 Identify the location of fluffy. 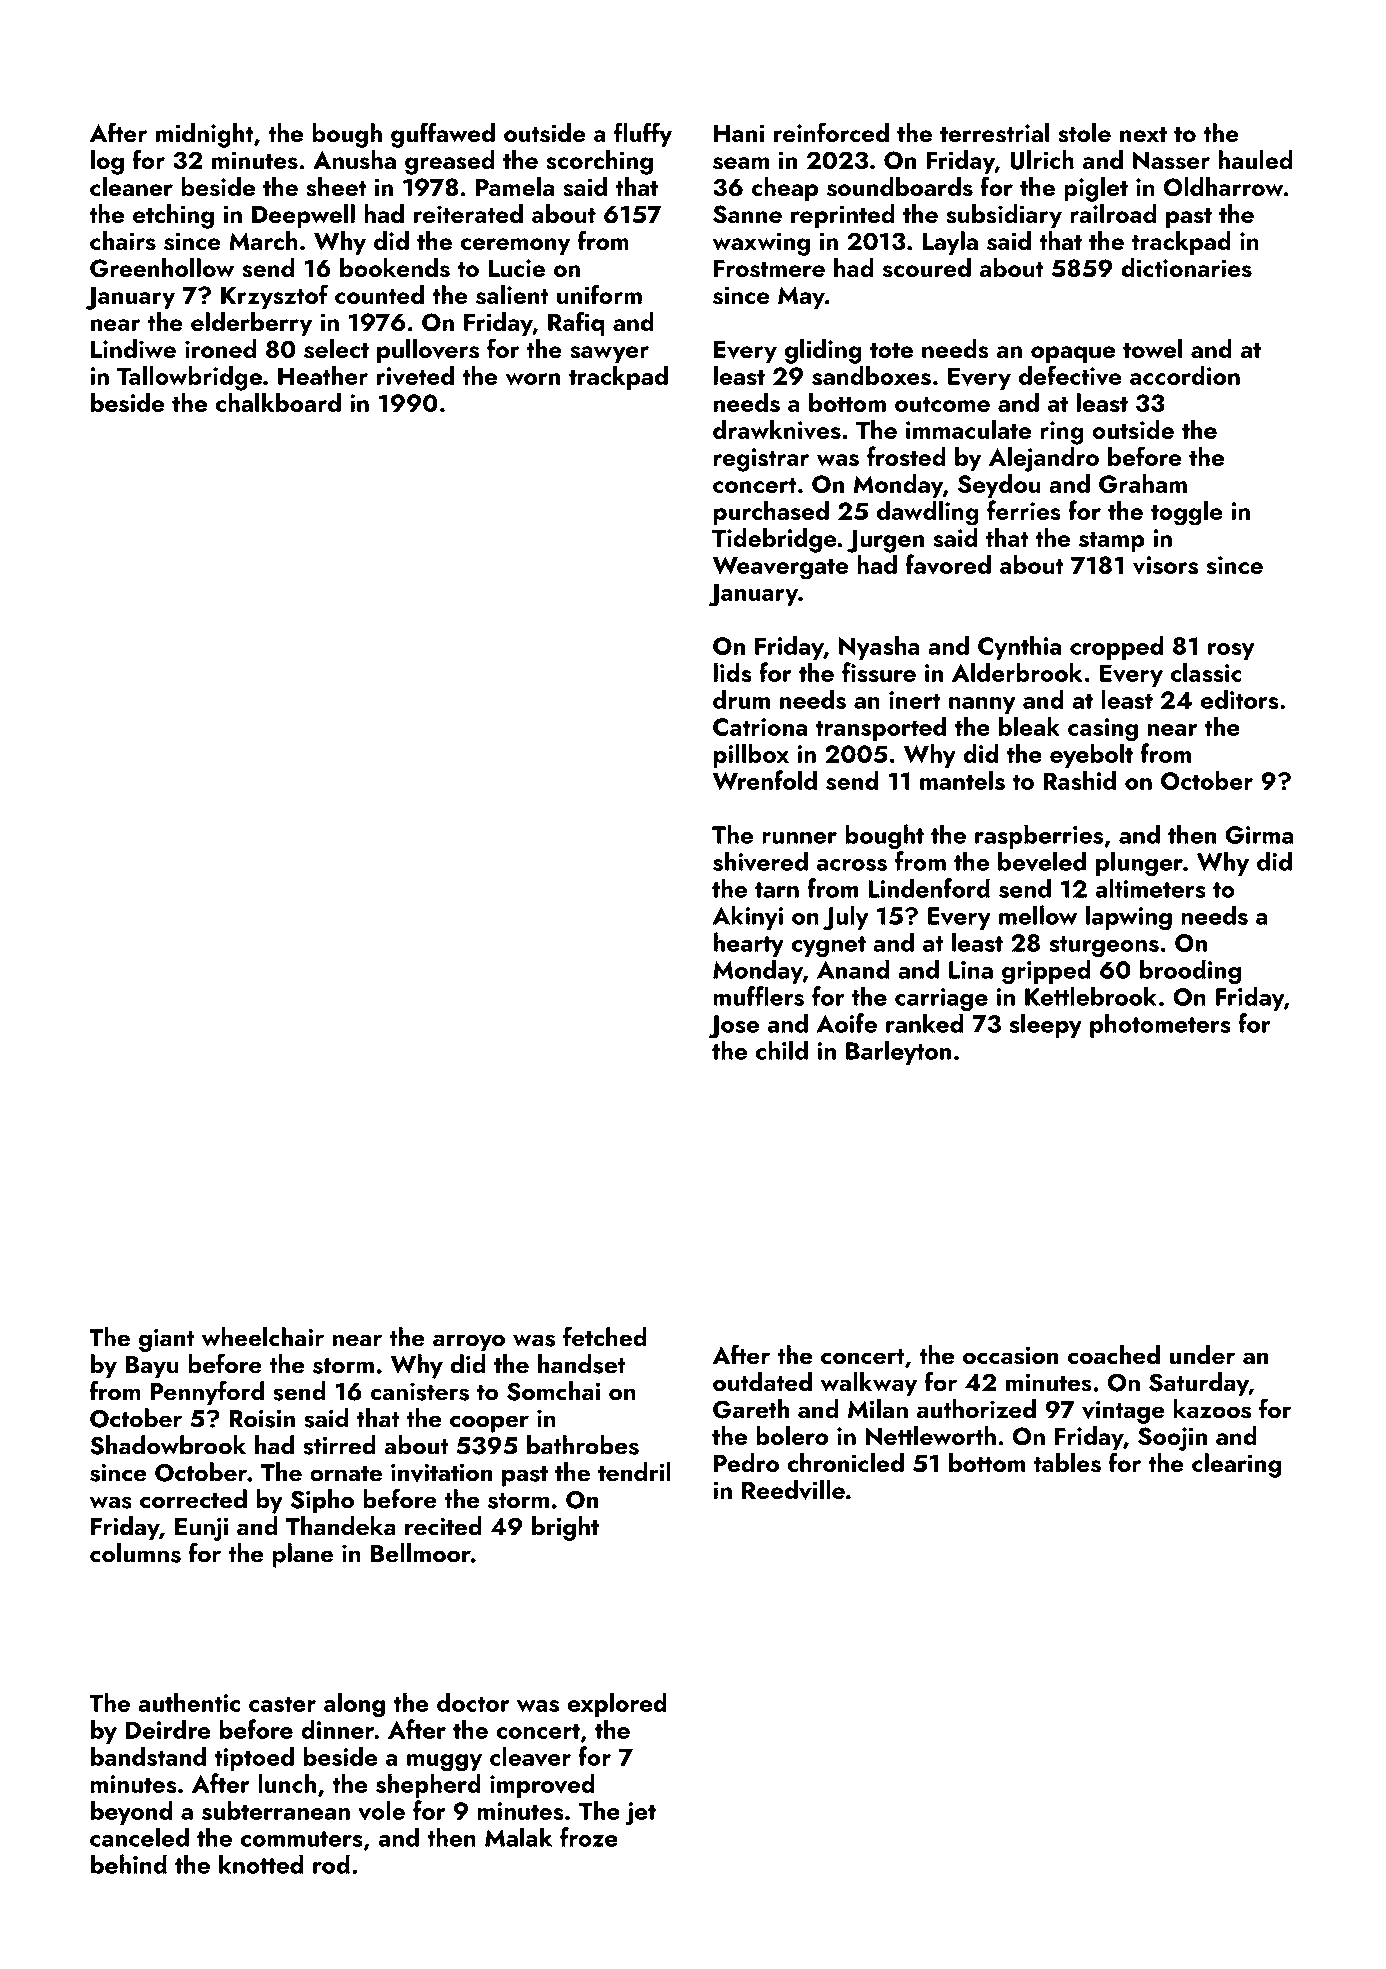
(643, 135).
